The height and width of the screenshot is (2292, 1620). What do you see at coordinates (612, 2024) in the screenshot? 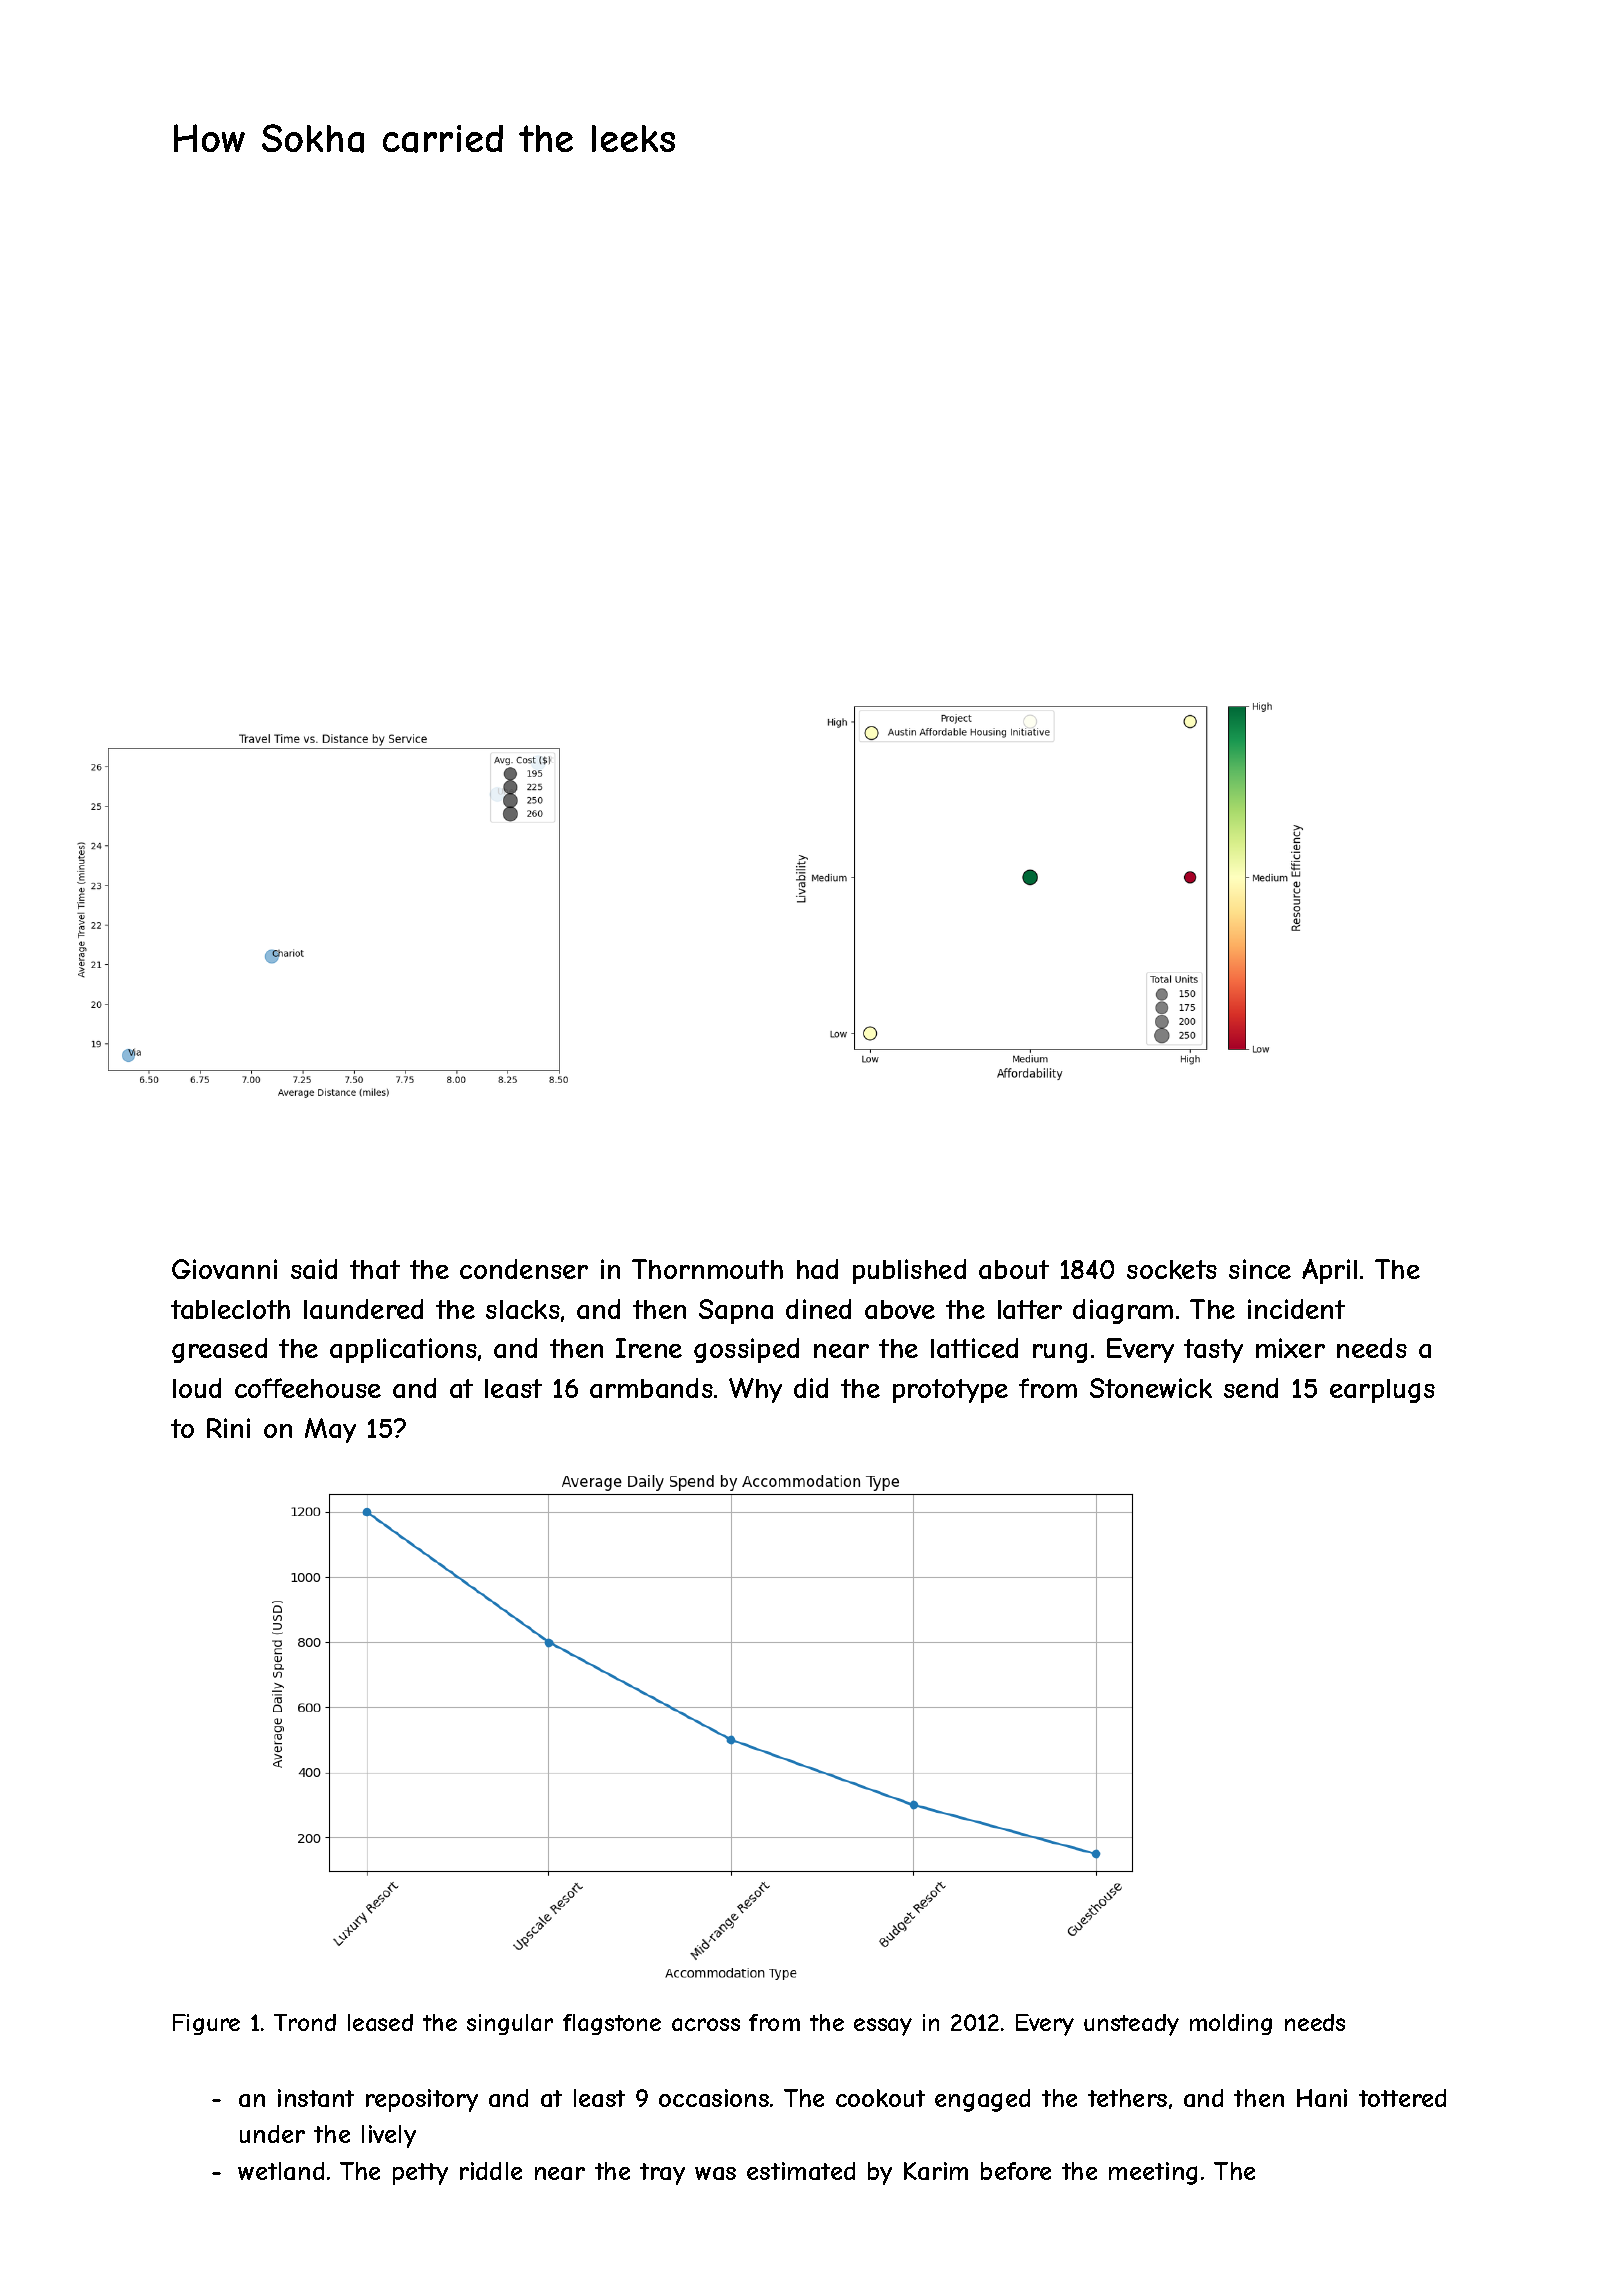
I see `flagstone` at bounding box center [612, 2024].
